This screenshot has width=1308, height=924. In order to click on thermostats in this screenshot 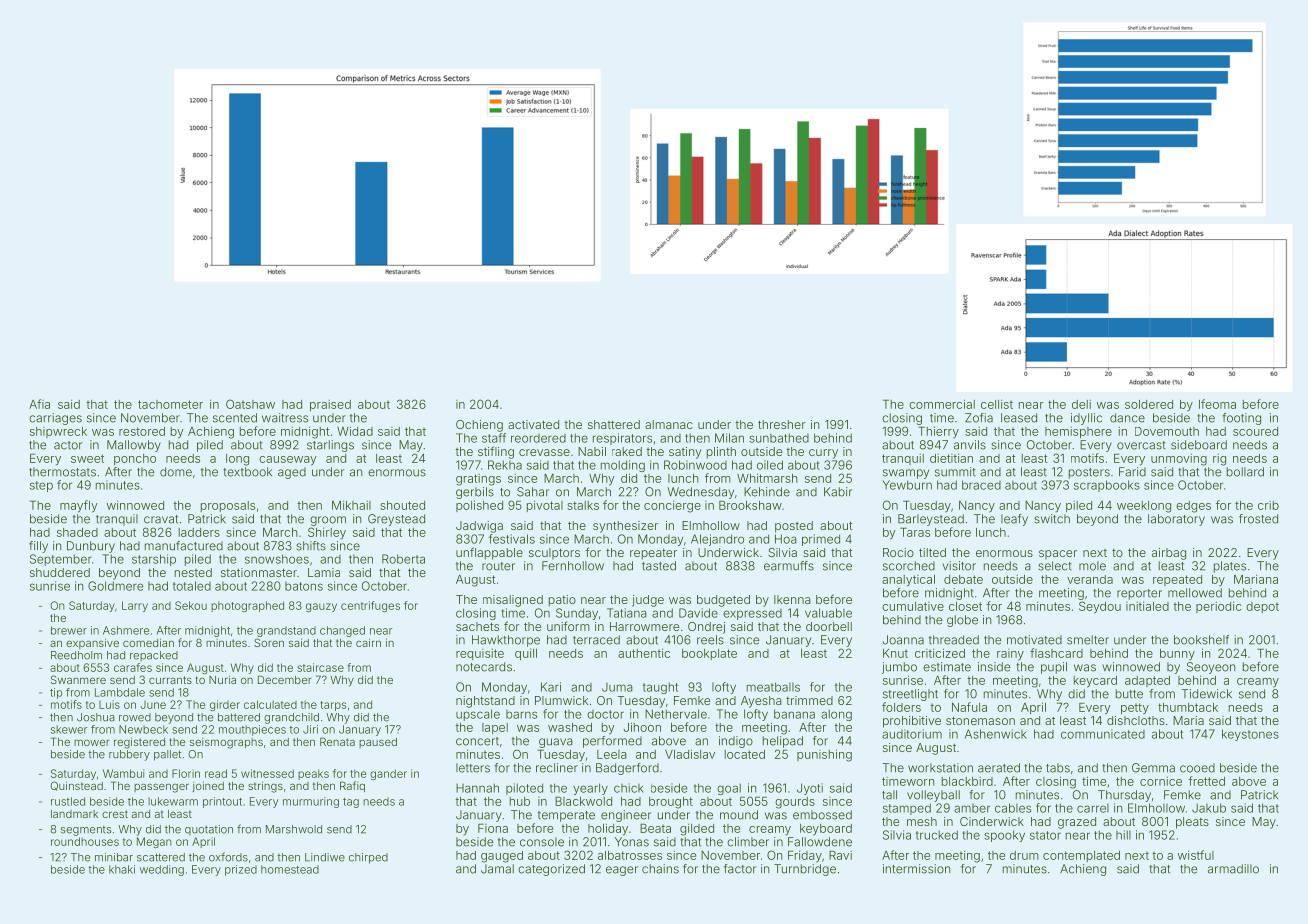, I will do `click(62, 472)`.
